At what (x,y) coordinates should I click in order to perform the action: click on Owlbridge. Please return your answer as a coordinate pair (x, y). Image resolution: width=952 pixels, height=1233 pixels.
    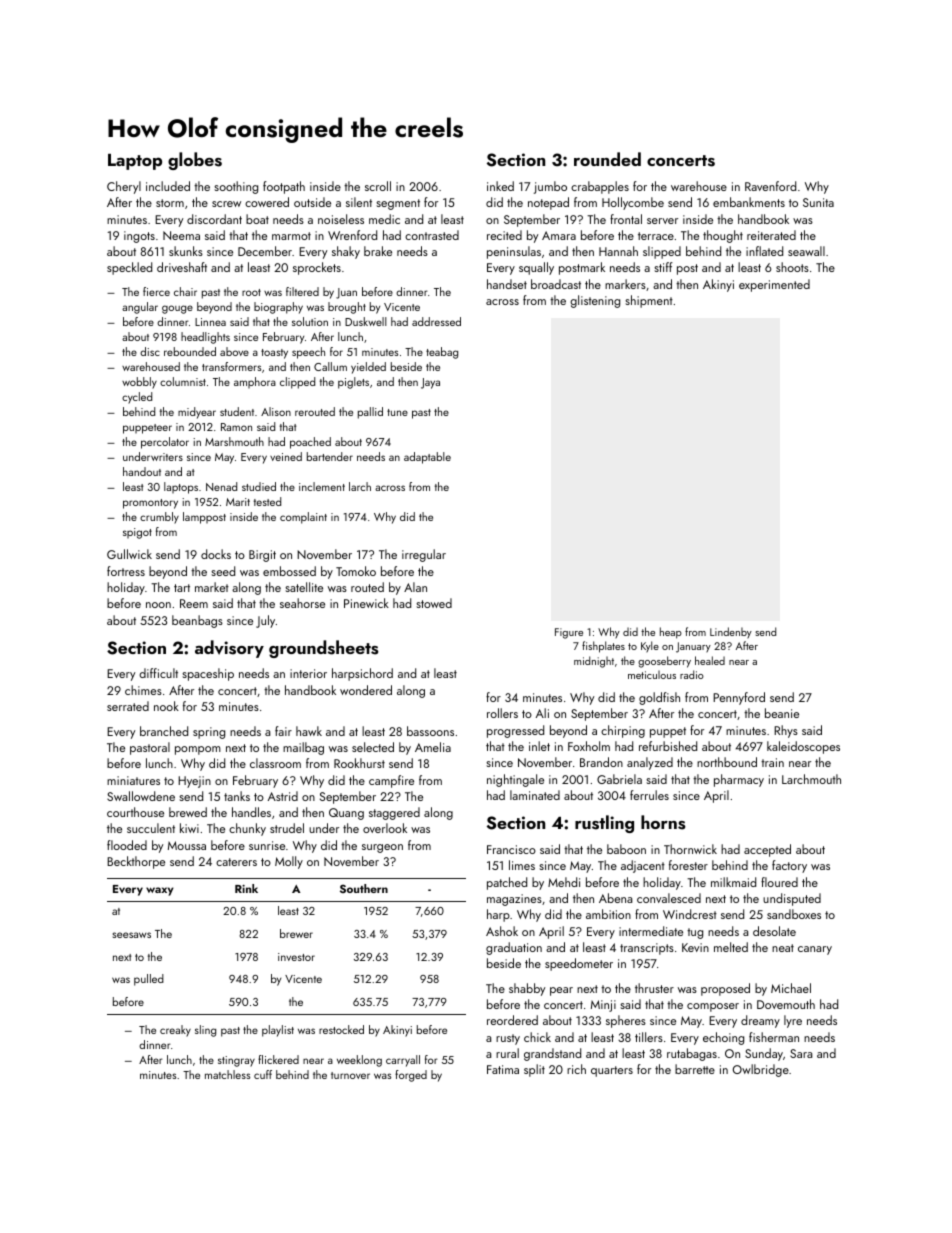
    Looking at the image, I should click on (761, 1070).
